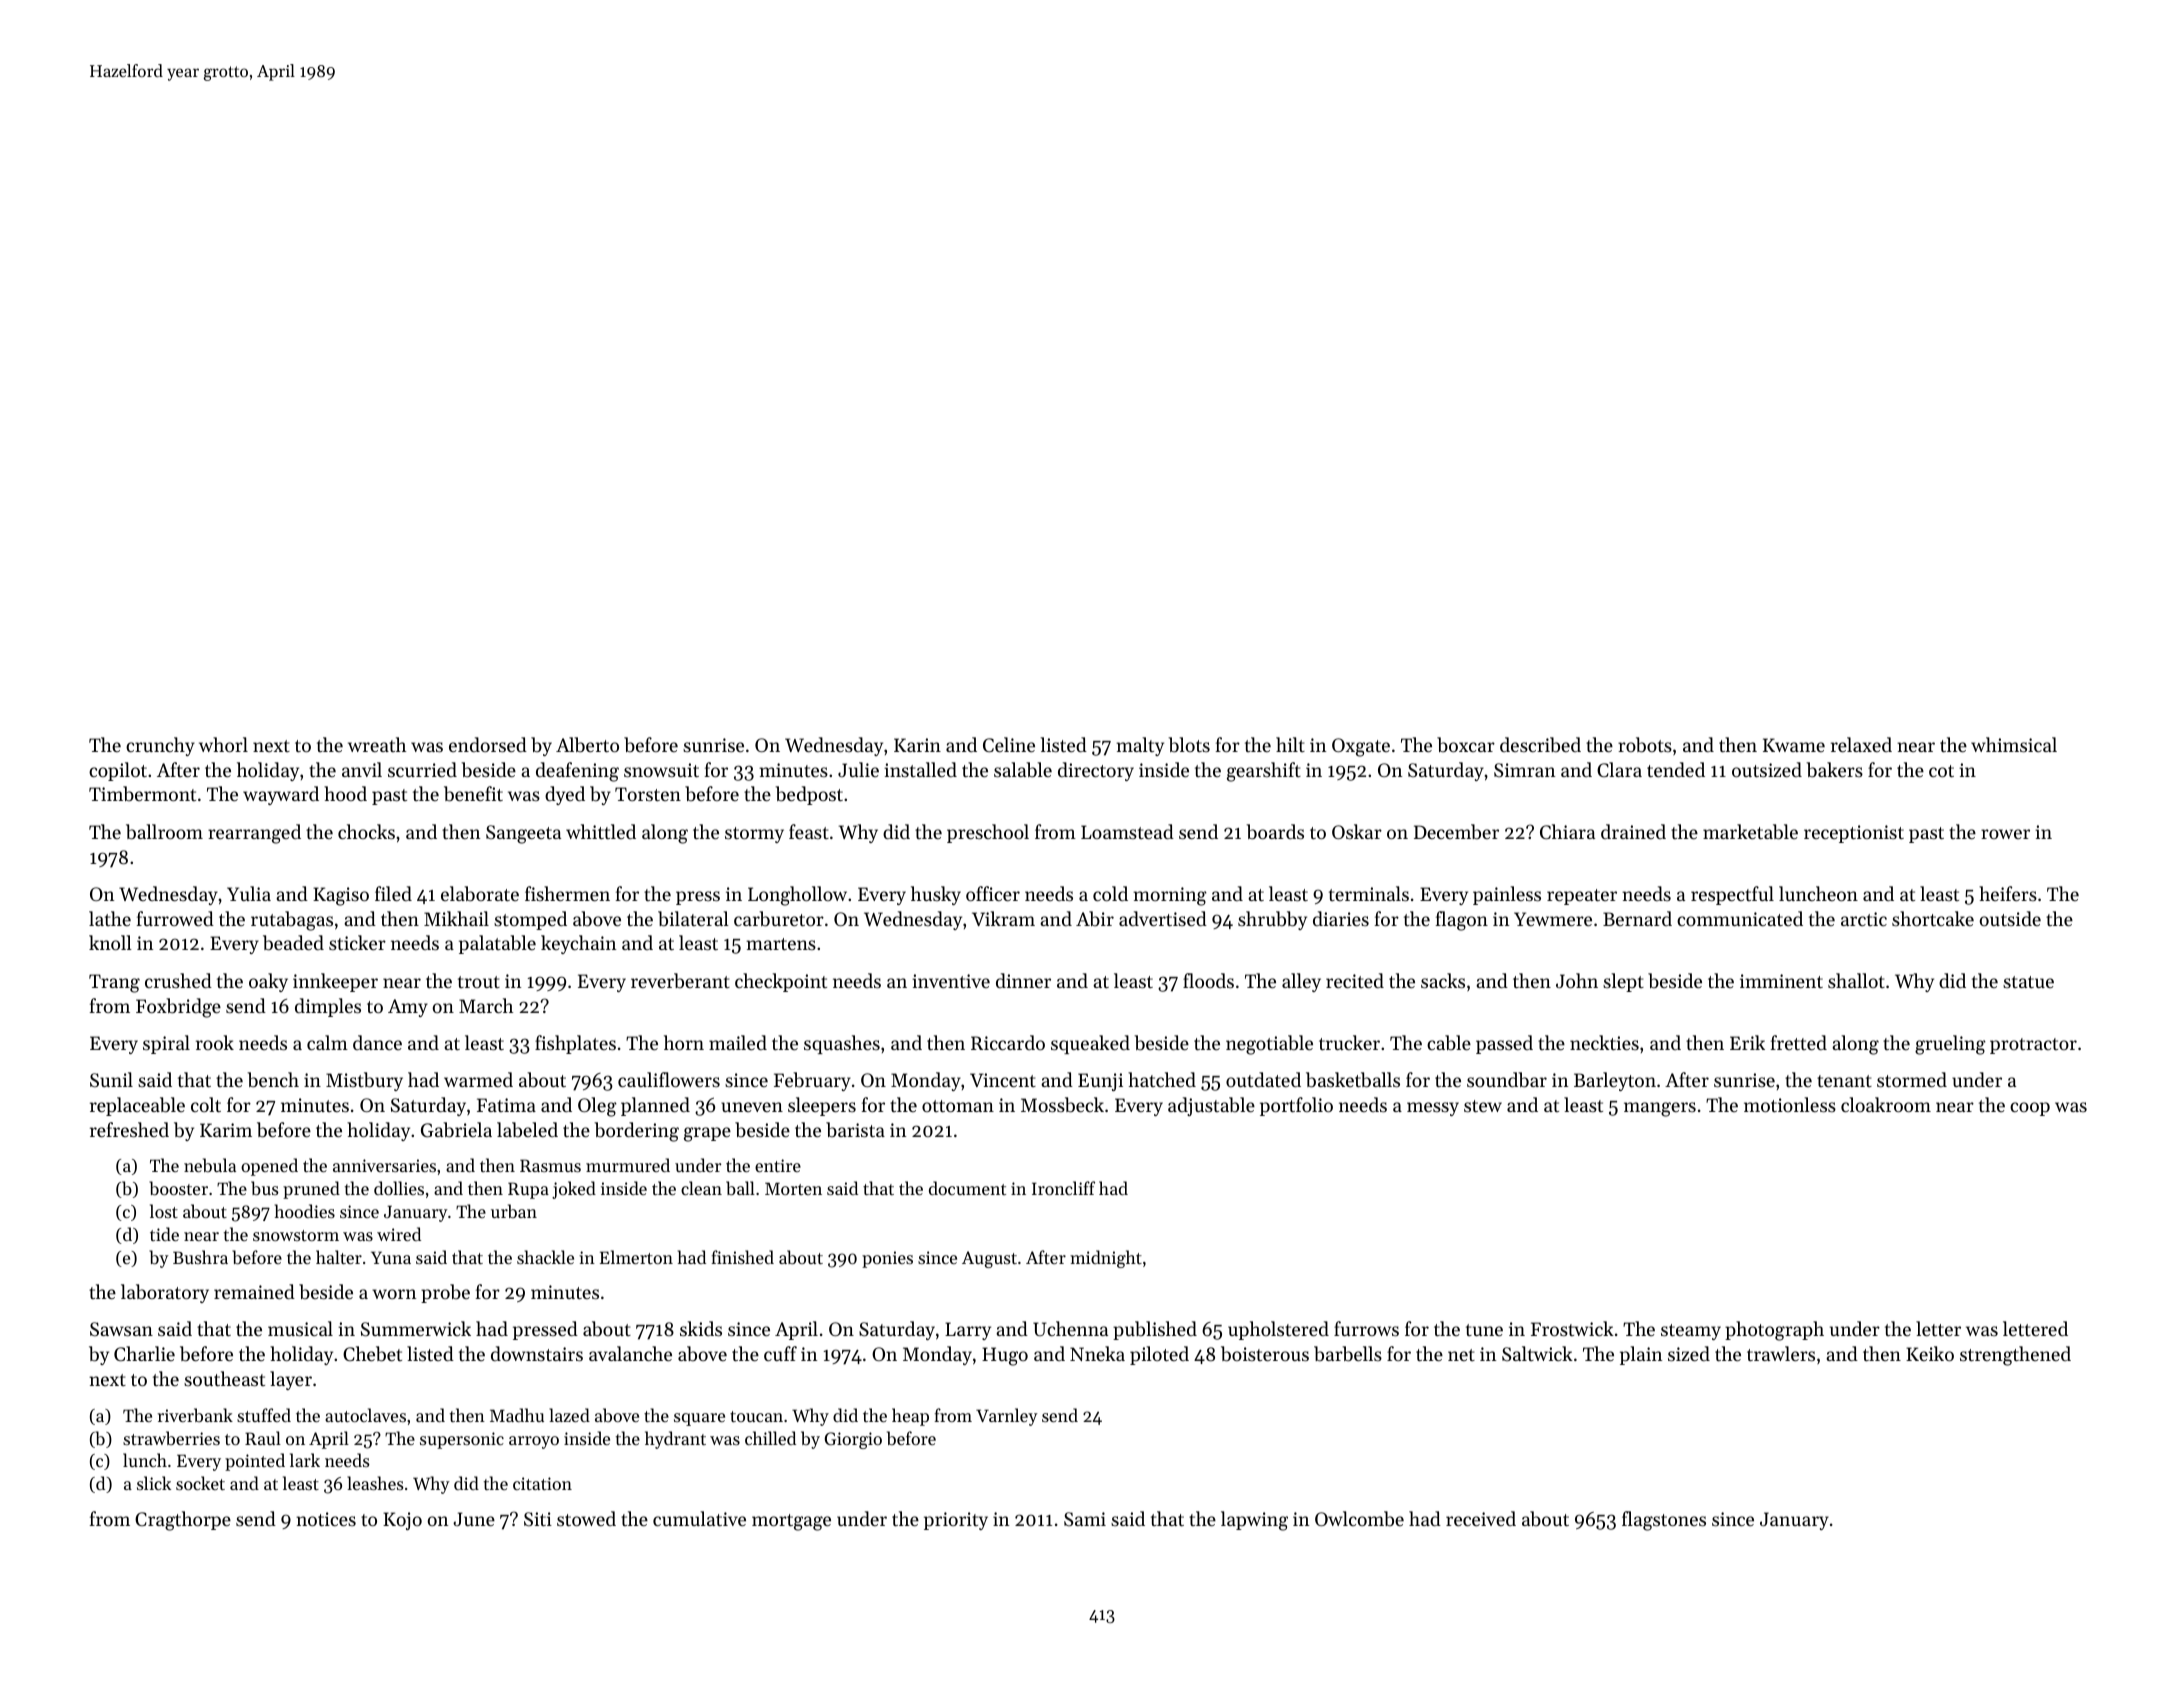 Image resolution: width=2178 pixels, height=1683 pixels. What do you see at coordinates (377, 744) in the page?
I see `wreath` at bounding box center [377, 744].
